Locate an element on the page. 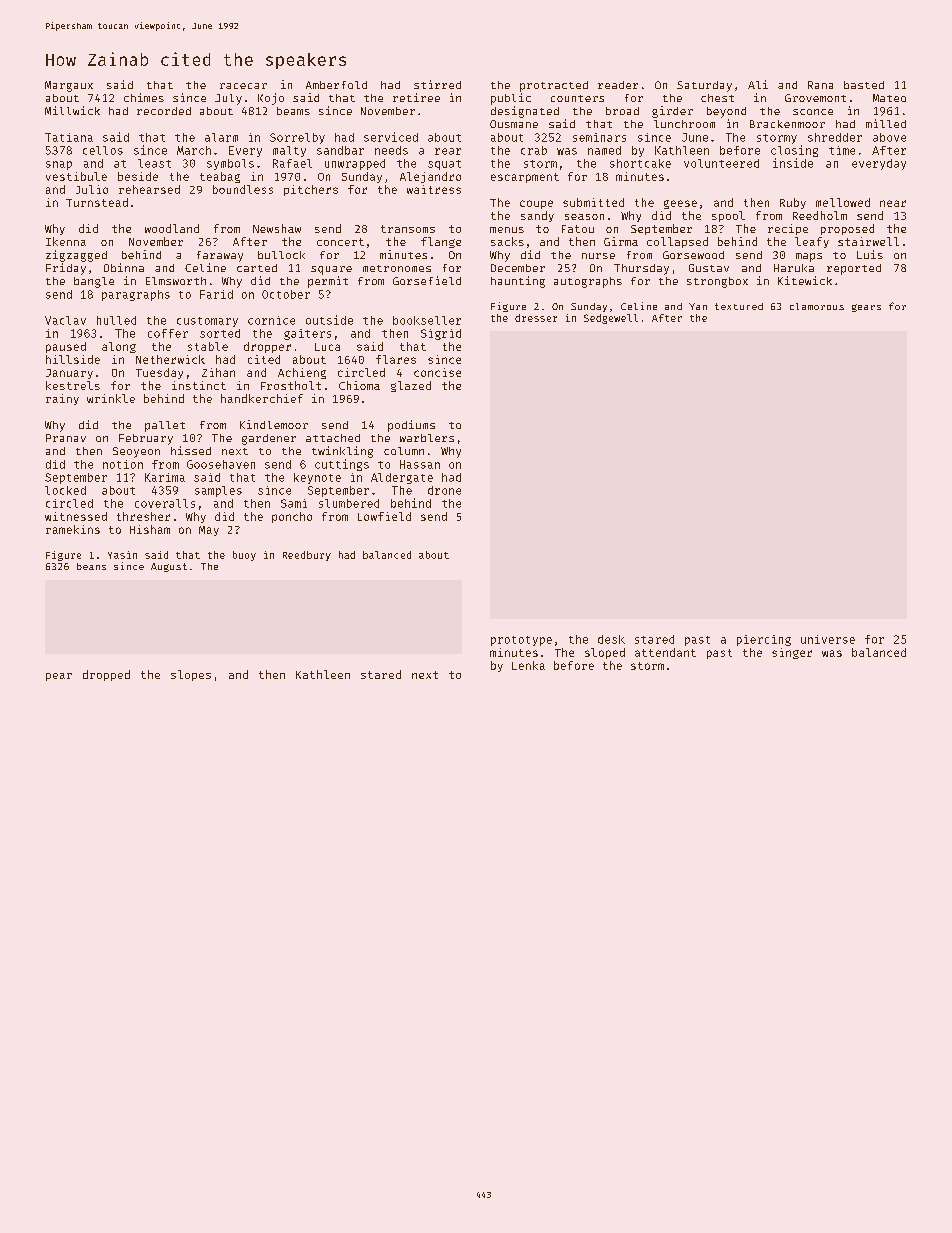  coupe is located at coordinates (536, 204).
